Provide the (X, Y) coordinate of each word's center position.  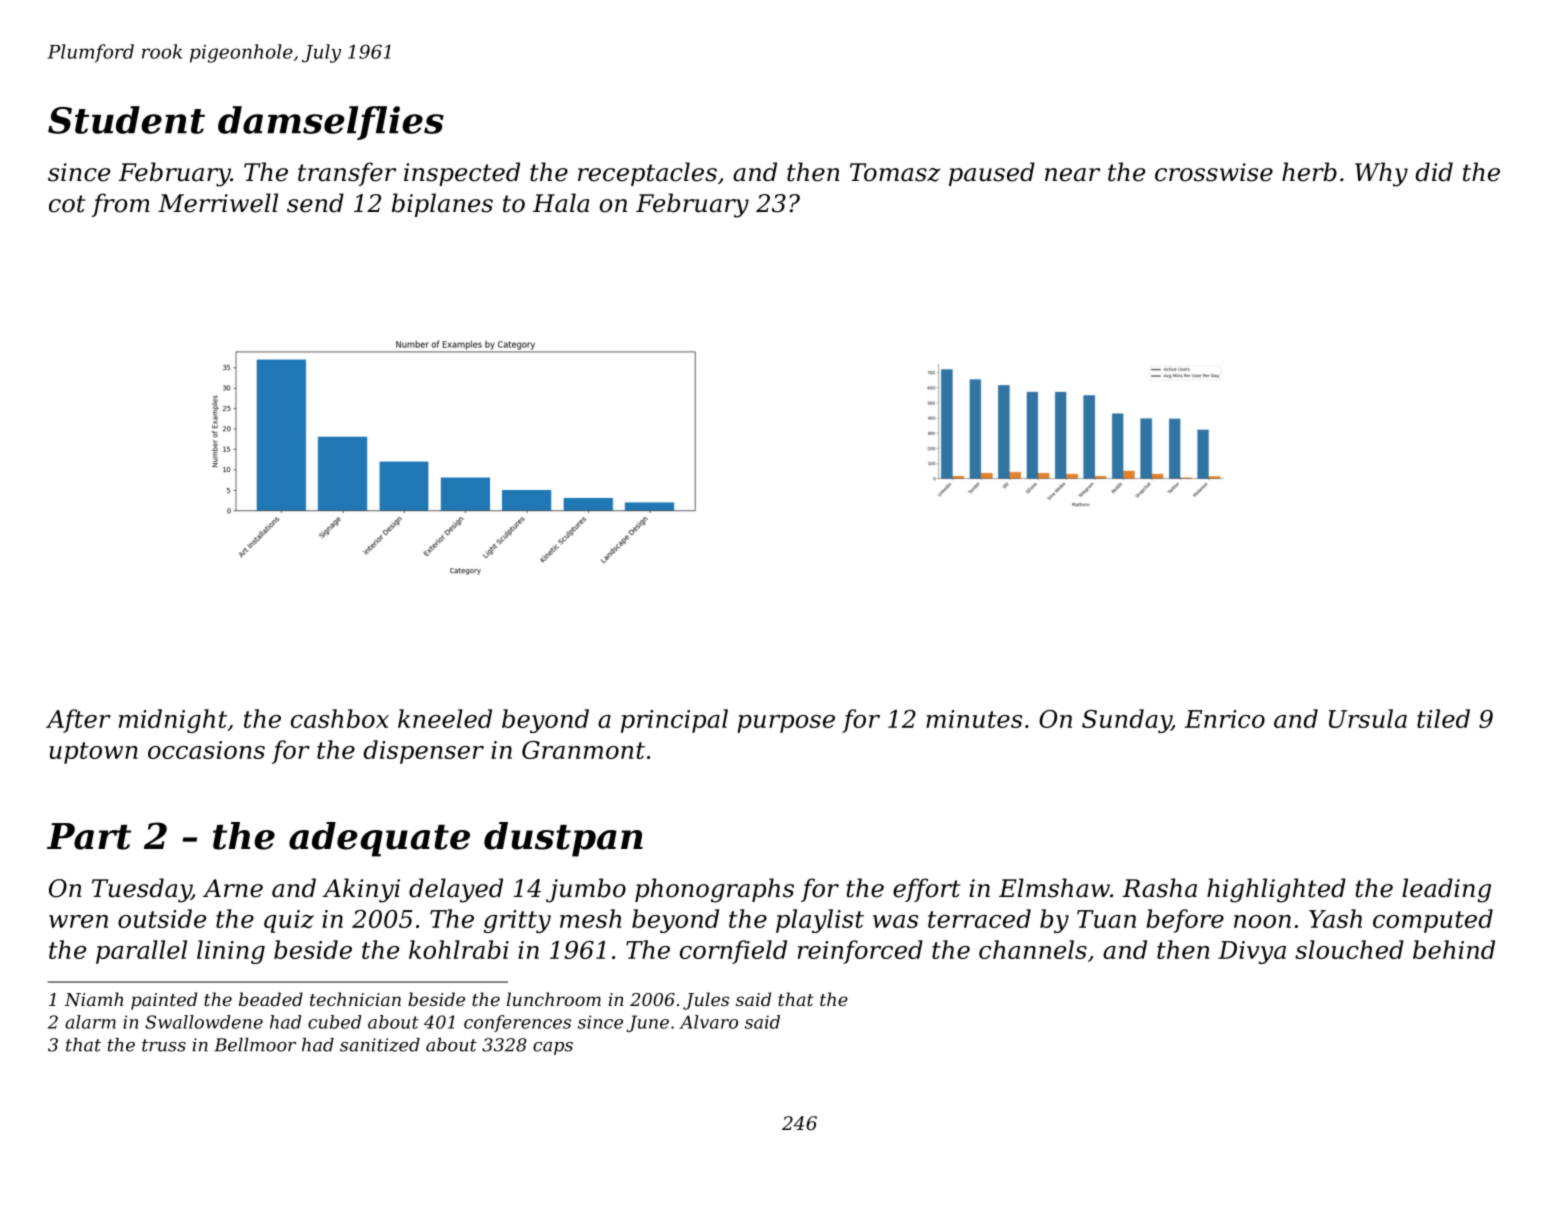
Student (126, 120)
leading (1446, 890)
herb (1309, 172)
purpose (786, 724)
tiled (1443, 718)
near (1072, 175)
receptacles (647, 174)
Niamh (94, 999)
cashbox (340, 718)
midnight (173, 721)
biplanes (442, 205)
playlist (820, 921)
